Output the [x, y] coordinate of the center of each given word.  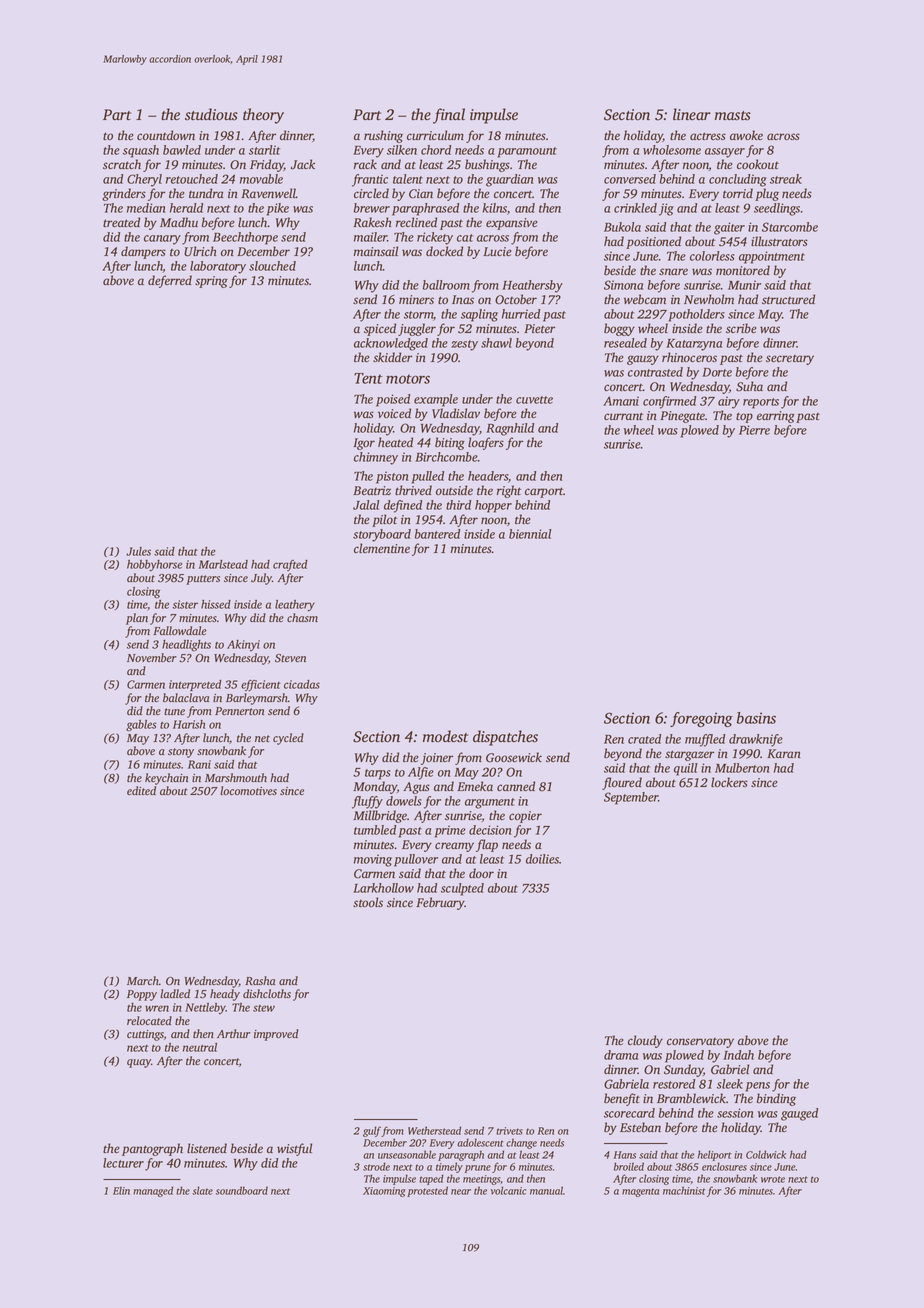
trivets [509, 1131]
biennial [530, 534]
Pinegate [682, 417]
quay [139, 1063]
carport [544, 492]
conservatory [700, 1043]
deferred [170, 281]
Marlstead [223, 564]
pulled [428, 477]
